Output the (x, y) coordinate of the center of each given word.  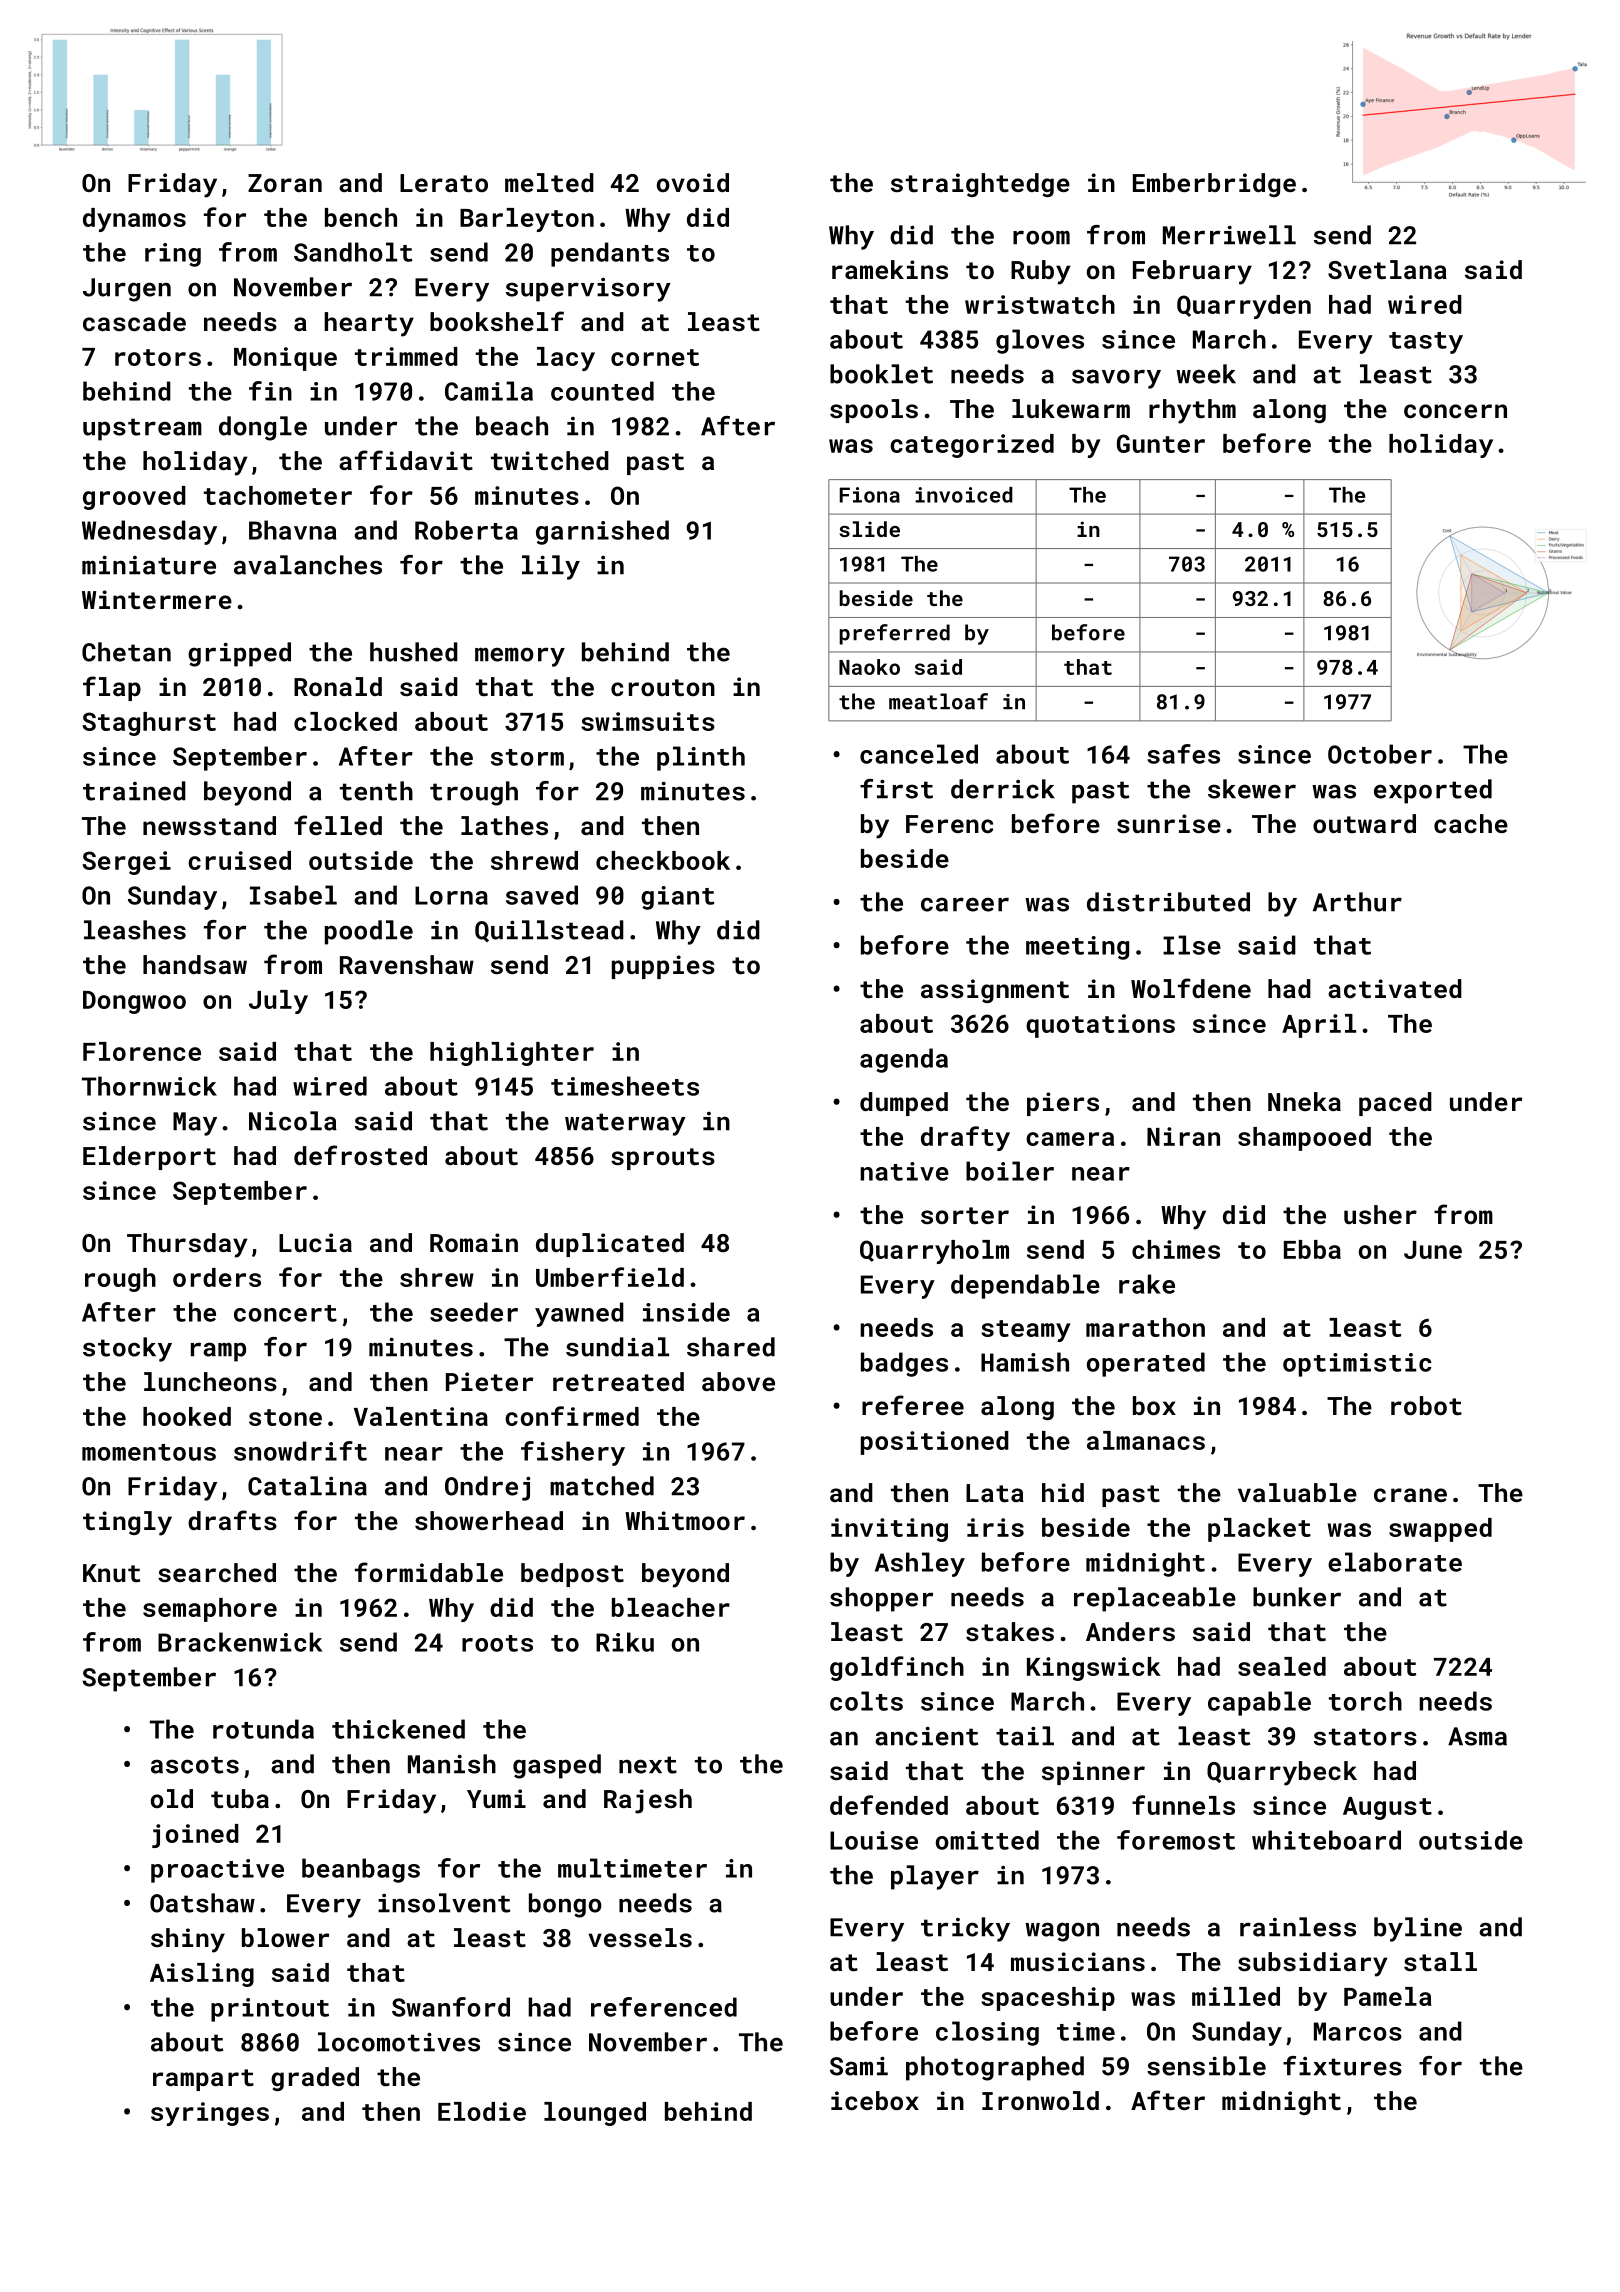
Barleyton (527, 220)
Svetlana (1387, 269)
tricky (965, 1929)
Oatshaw (202, 1903)
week (1206, 374)
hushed (414, 652)
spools (874, 411)
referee (913, 1405)
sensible (1206, 2066)
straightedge (980, 185)
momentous (149, 1452)
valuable (1297, 1492)
